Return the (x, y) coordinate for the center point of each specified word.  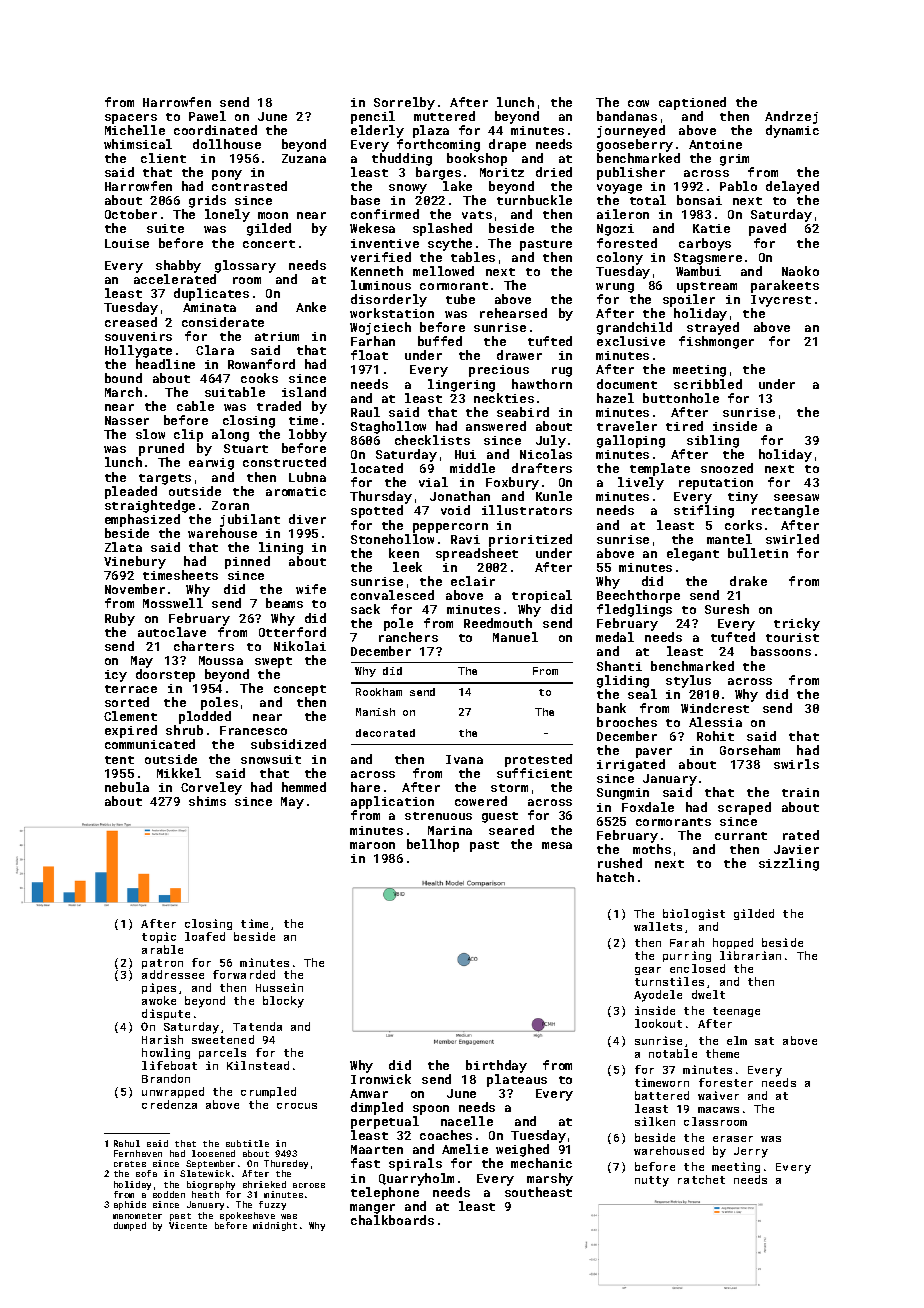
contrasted (249, 186)
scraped (744, 808)
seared (511, 830)
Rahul (127, 1143)
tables (473, 257)
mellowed (443, 271)
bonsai (699, 200)
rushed (620, 863)
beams (284, 603)
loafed (205, 936)
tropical (542, 596)
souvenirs (138, 336)
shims (207, 801)
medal (615, 637)
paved (767, 229)
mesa (557, 845)
